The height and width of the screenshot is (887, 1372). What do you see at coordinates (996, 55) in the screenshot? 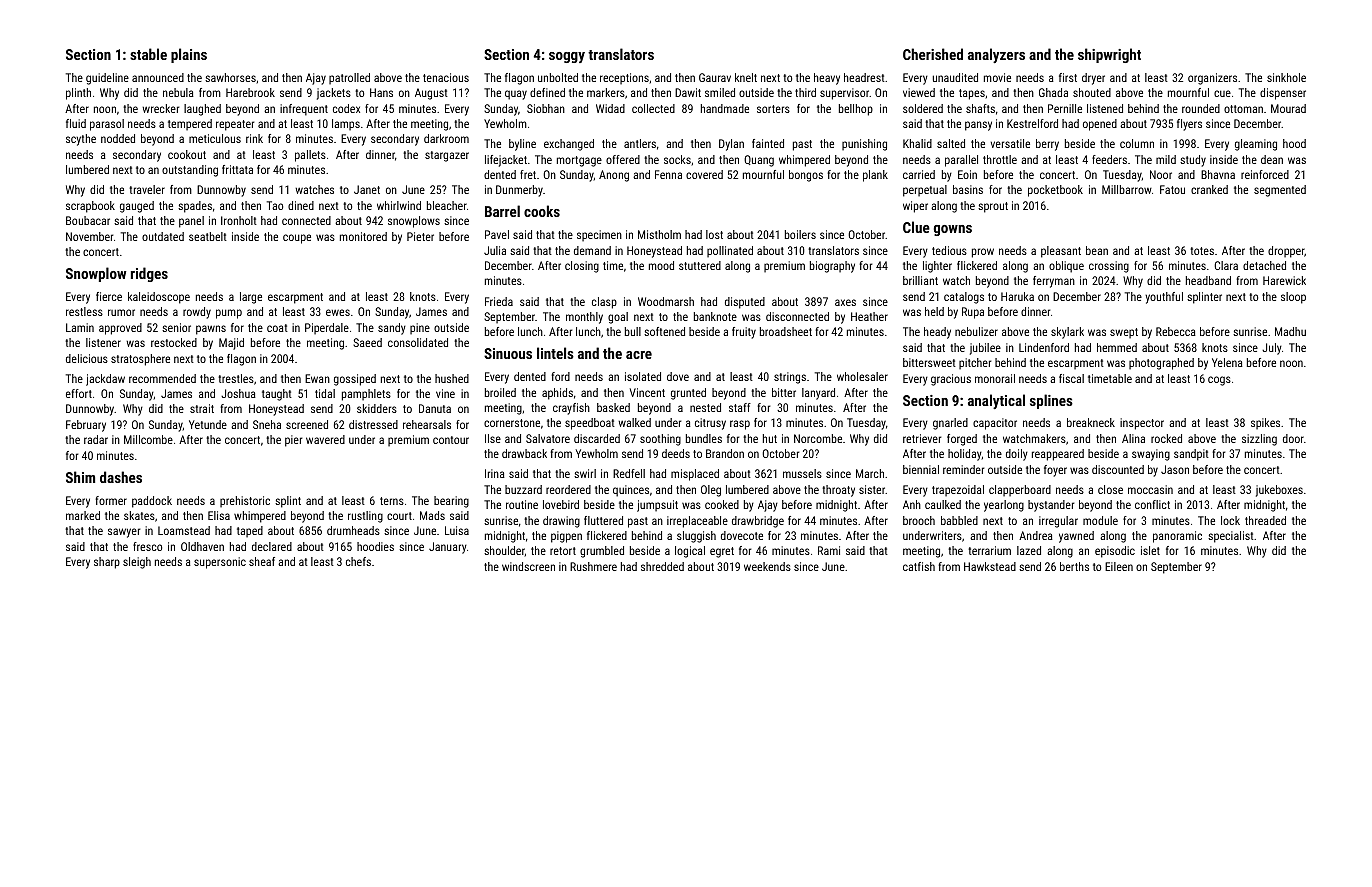
I see `analyzers` at bounding box center [996, 55].
